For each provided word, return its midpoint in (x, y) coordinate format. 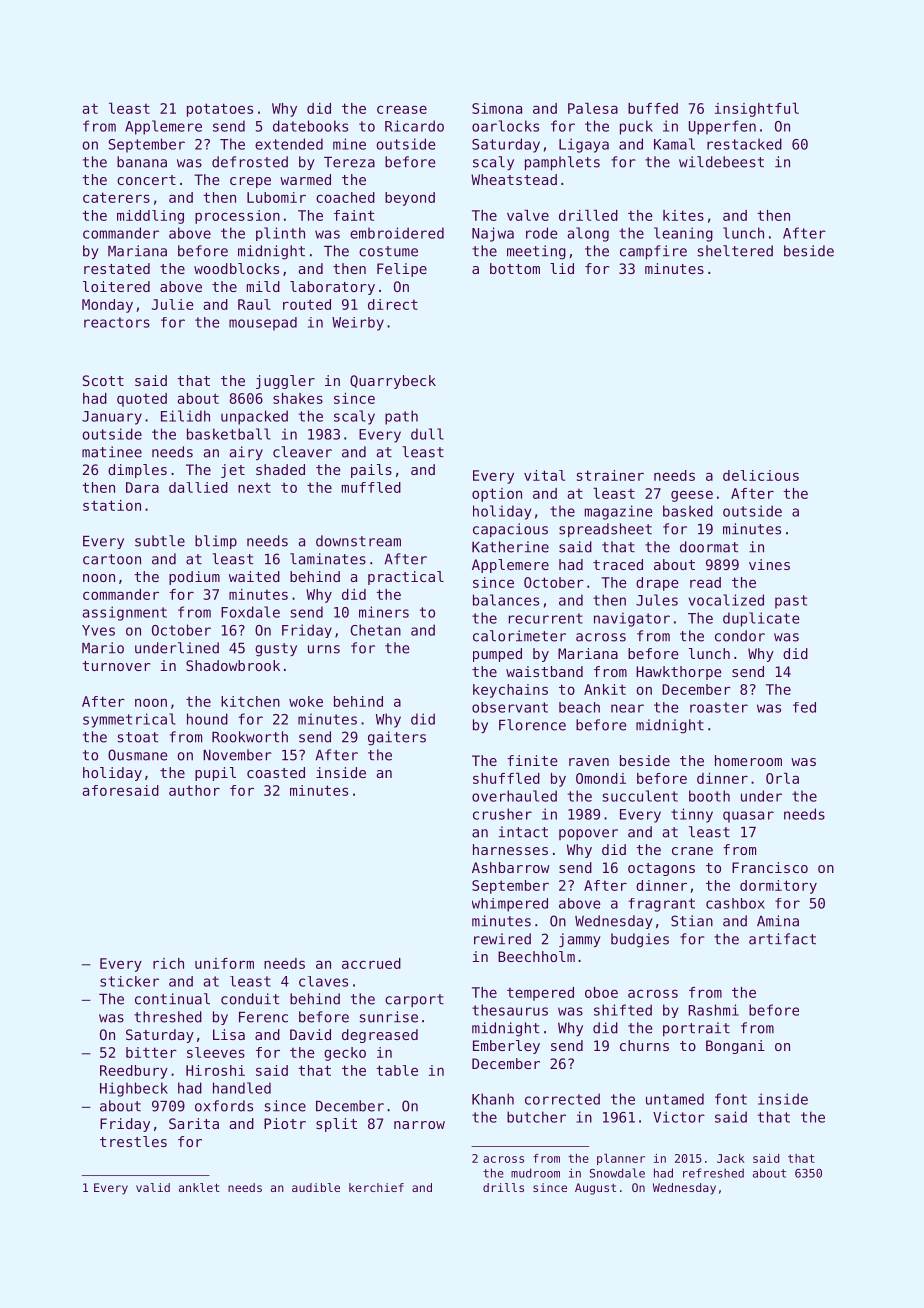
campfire (653, 252)
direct (393, 304)
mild (263, 286)
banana (142, 162)
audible (316, 1187)
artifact (782, 939)
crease (402, 109)
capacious (510, 530)
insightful (757, 109)
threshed (168, 1017)
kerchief (376, 1187)
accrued (371, 963)
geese (692, 496)
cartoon (112, 559)
